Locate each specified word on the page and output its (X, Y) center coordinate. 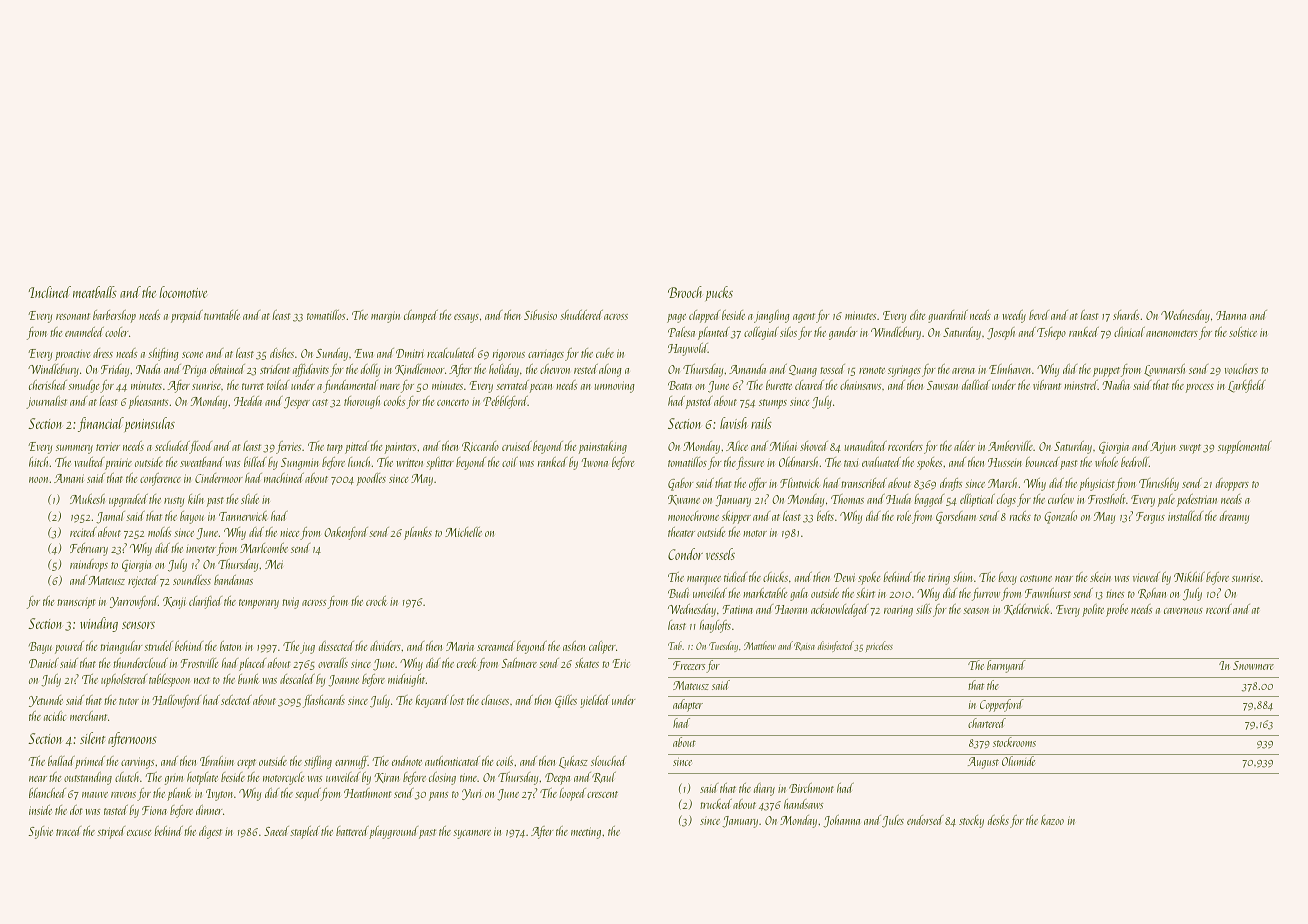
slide (250, 499)
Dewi (844, 577)
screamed (496, 646)
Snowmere (1253, 665)
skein (1100, 577)
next (202, 680)
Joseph (1001, 333)
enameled (84, 332)
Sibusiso (540, 315)
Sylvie (41, 832)
